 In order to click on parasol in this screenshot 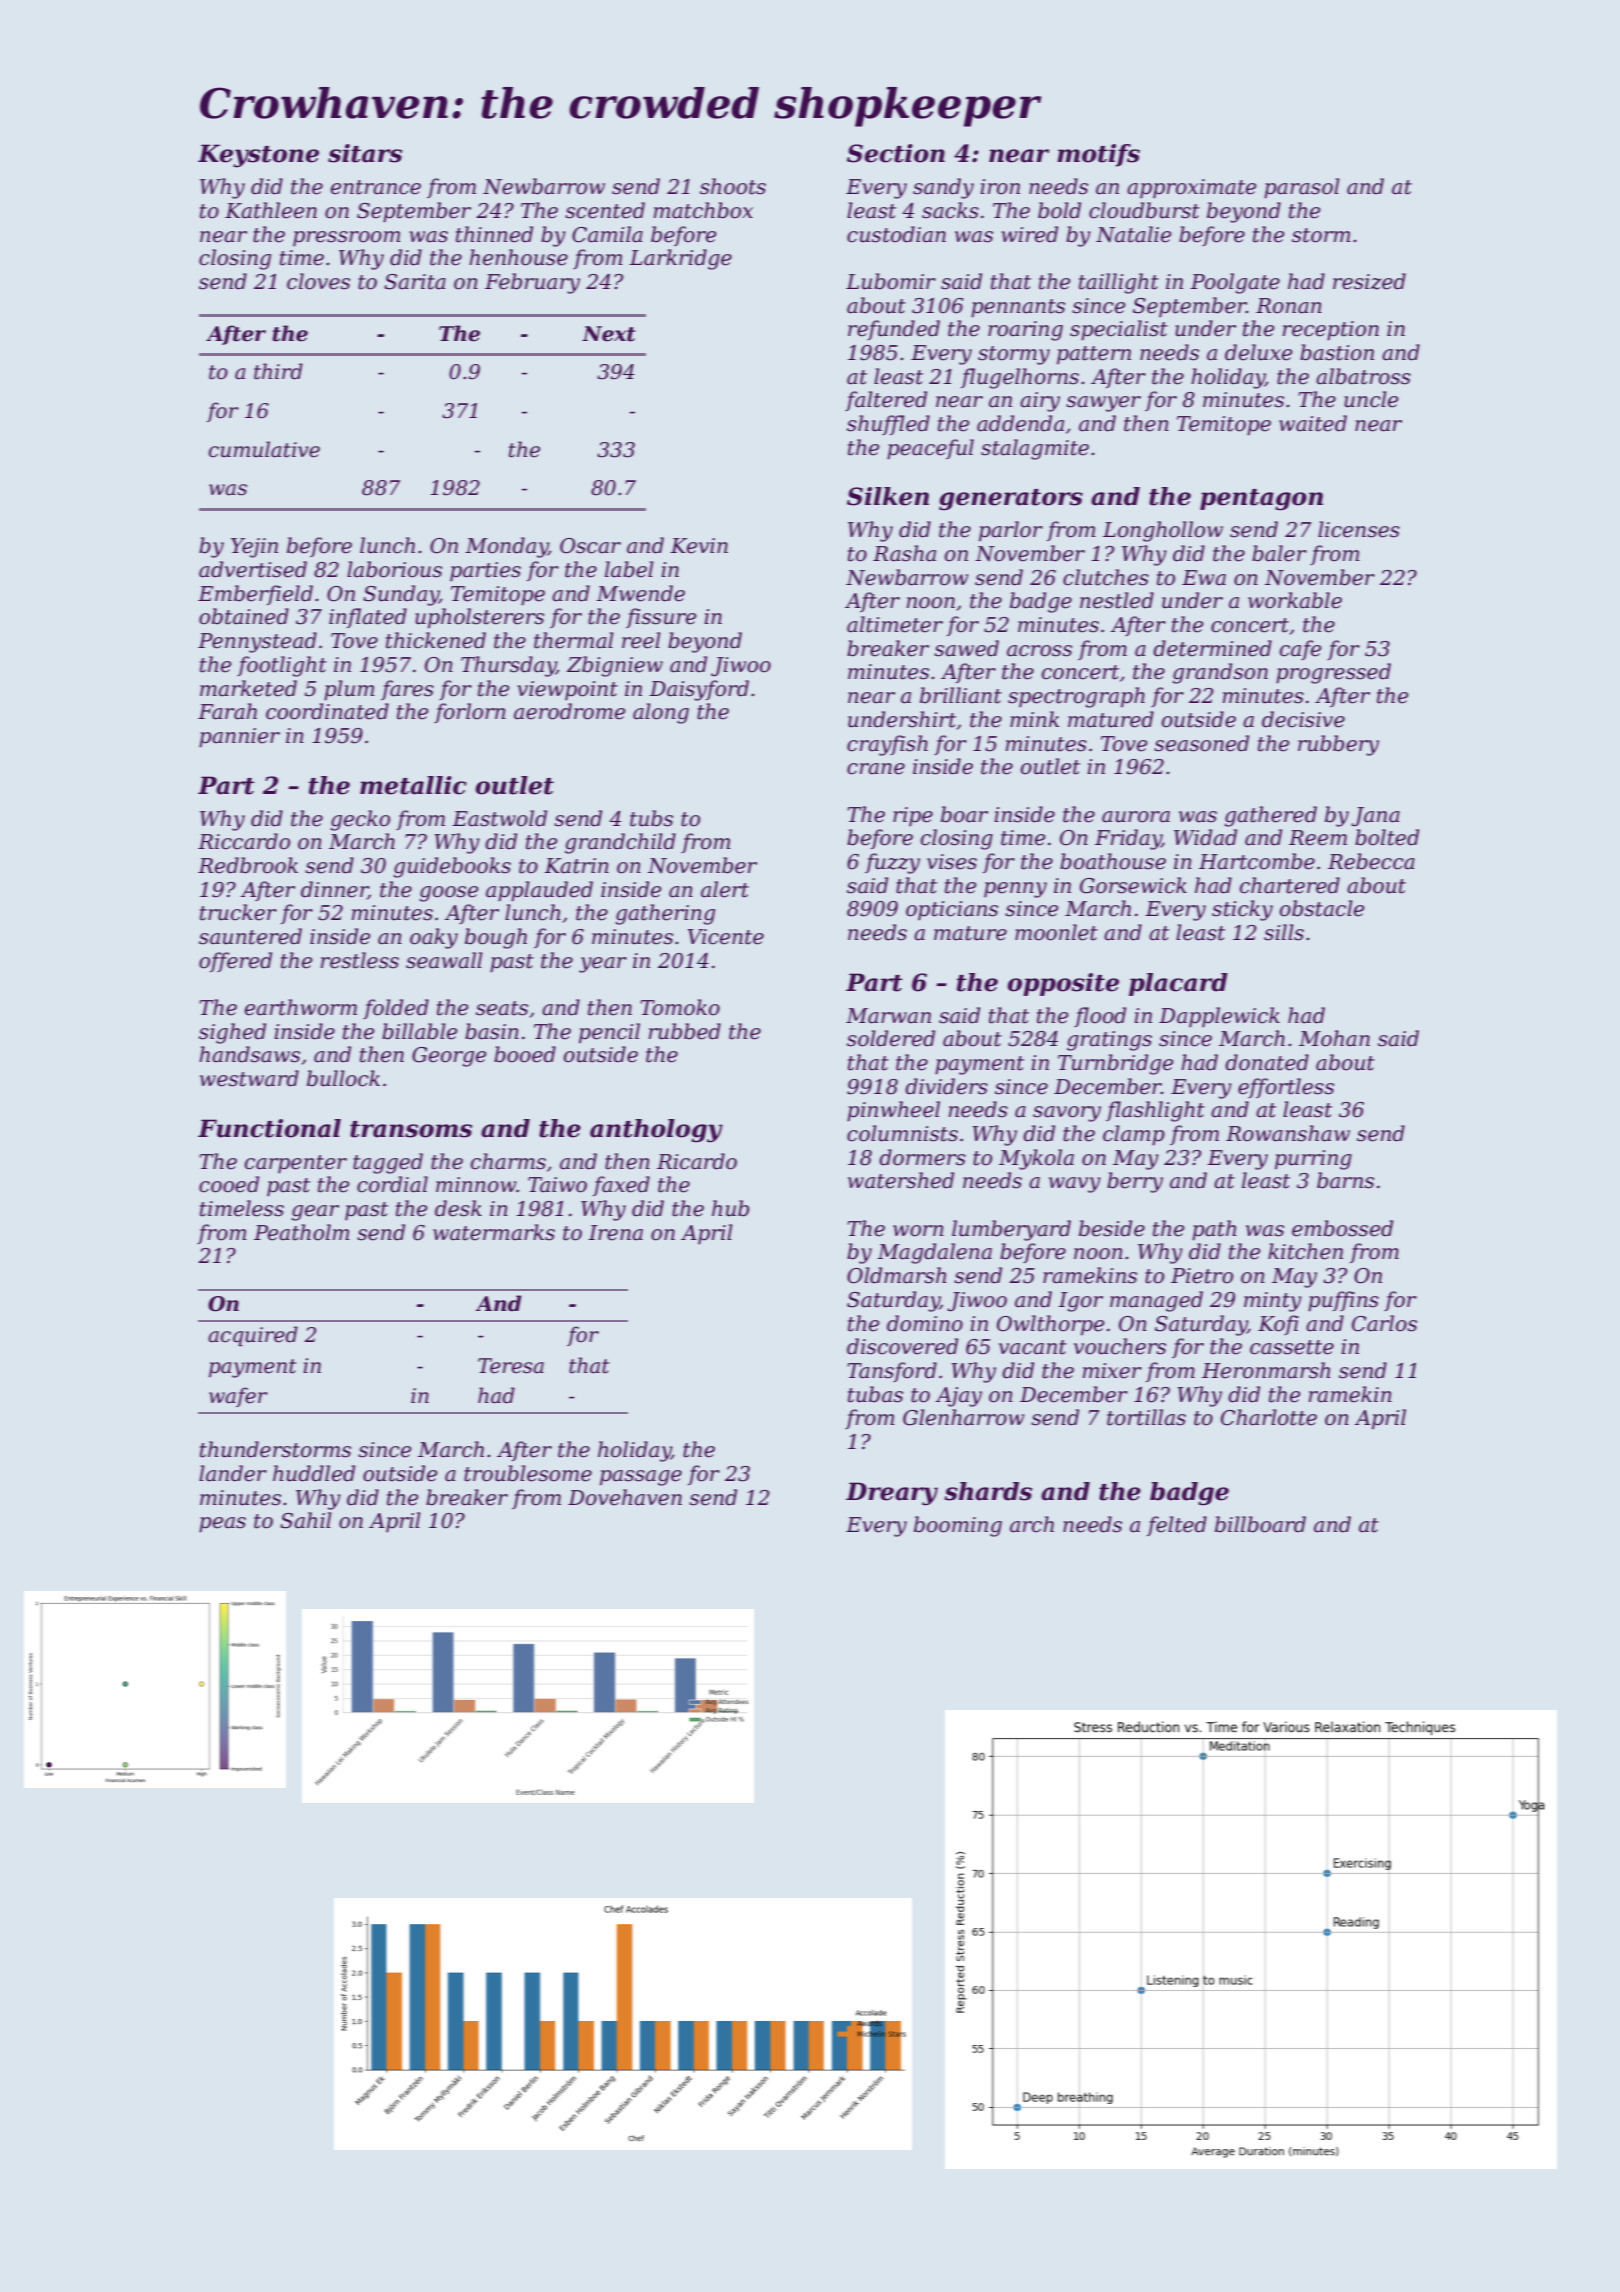, I will do `click(1302, 188)`.
